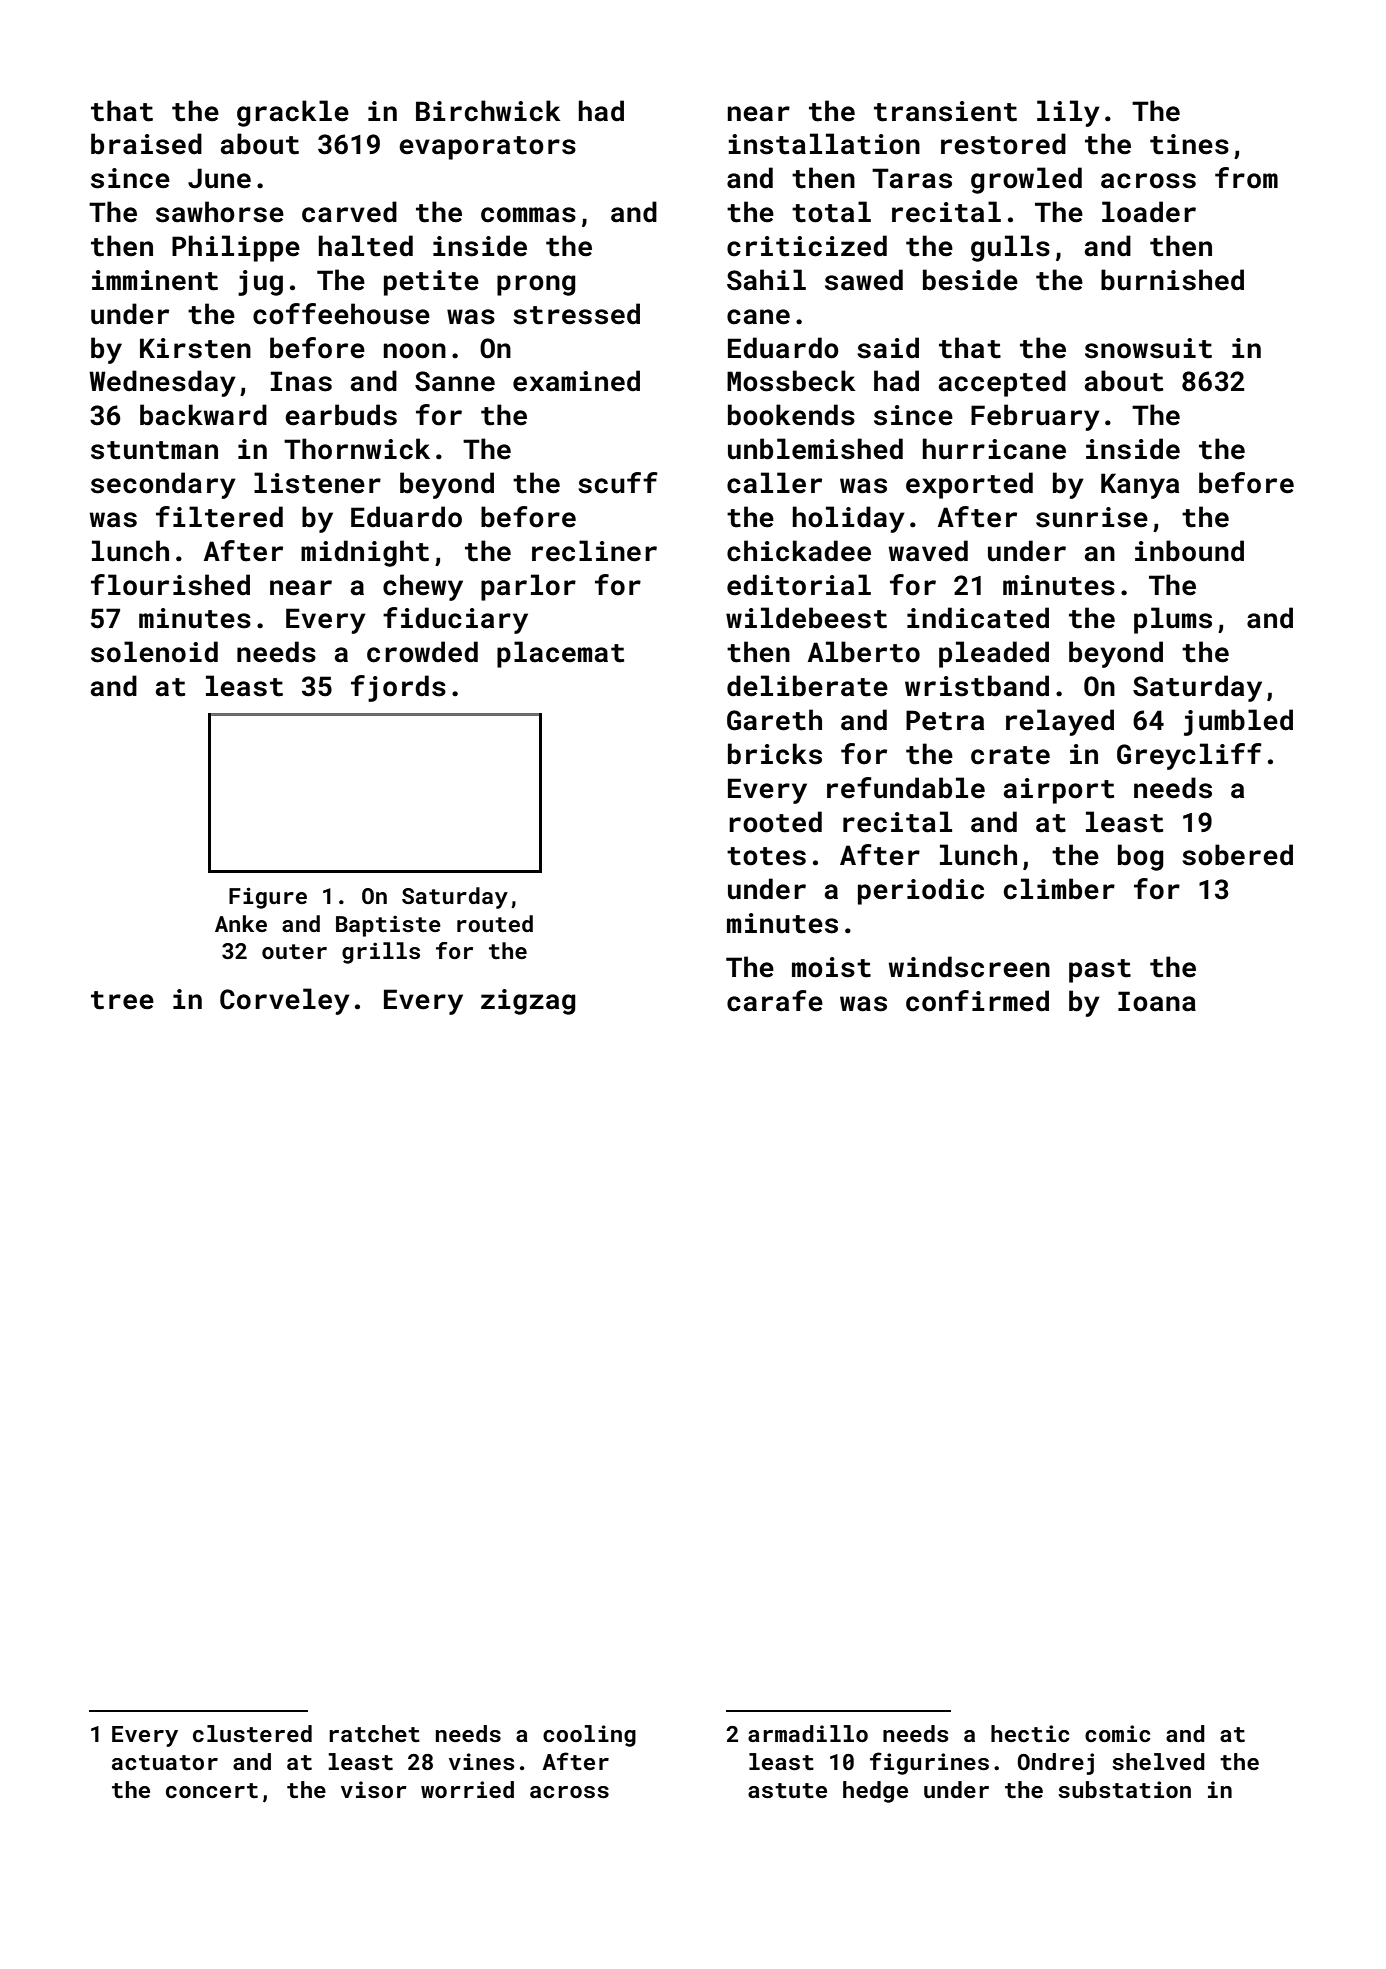  Describe the element at coordinates (1003, 144) in the screenshot. I see `restored` at that location.
